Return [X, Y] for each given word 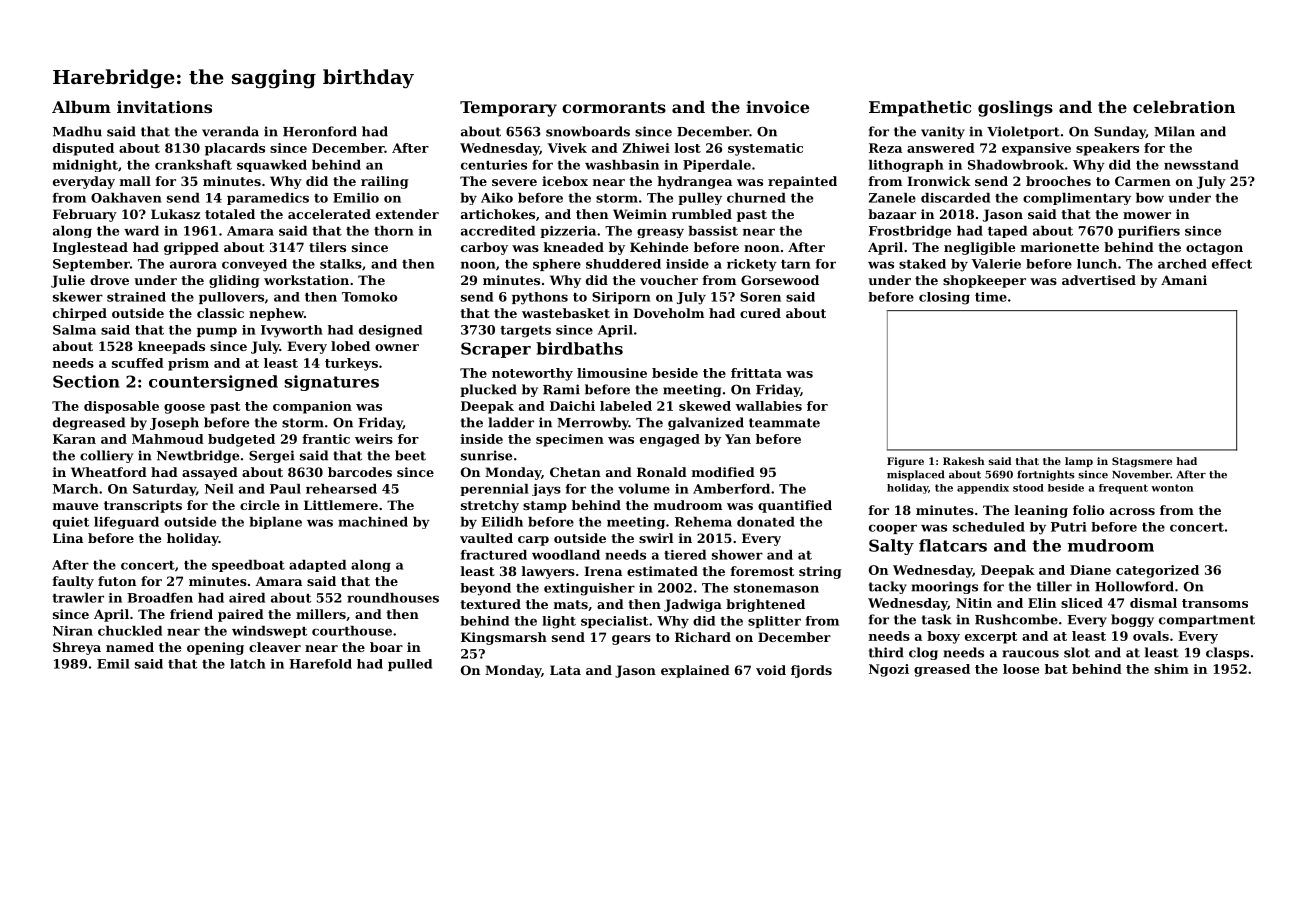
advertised [1099, 280]
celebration [1184, 106]
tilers [327, 247]
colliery [106, 456]
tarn [796, 264]
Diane [1090, 570]
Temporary [508, 109]
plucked [488, 390]
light [559, 622]
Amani [1184, 280]
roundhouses [393, 598]
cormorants [614, 107]
